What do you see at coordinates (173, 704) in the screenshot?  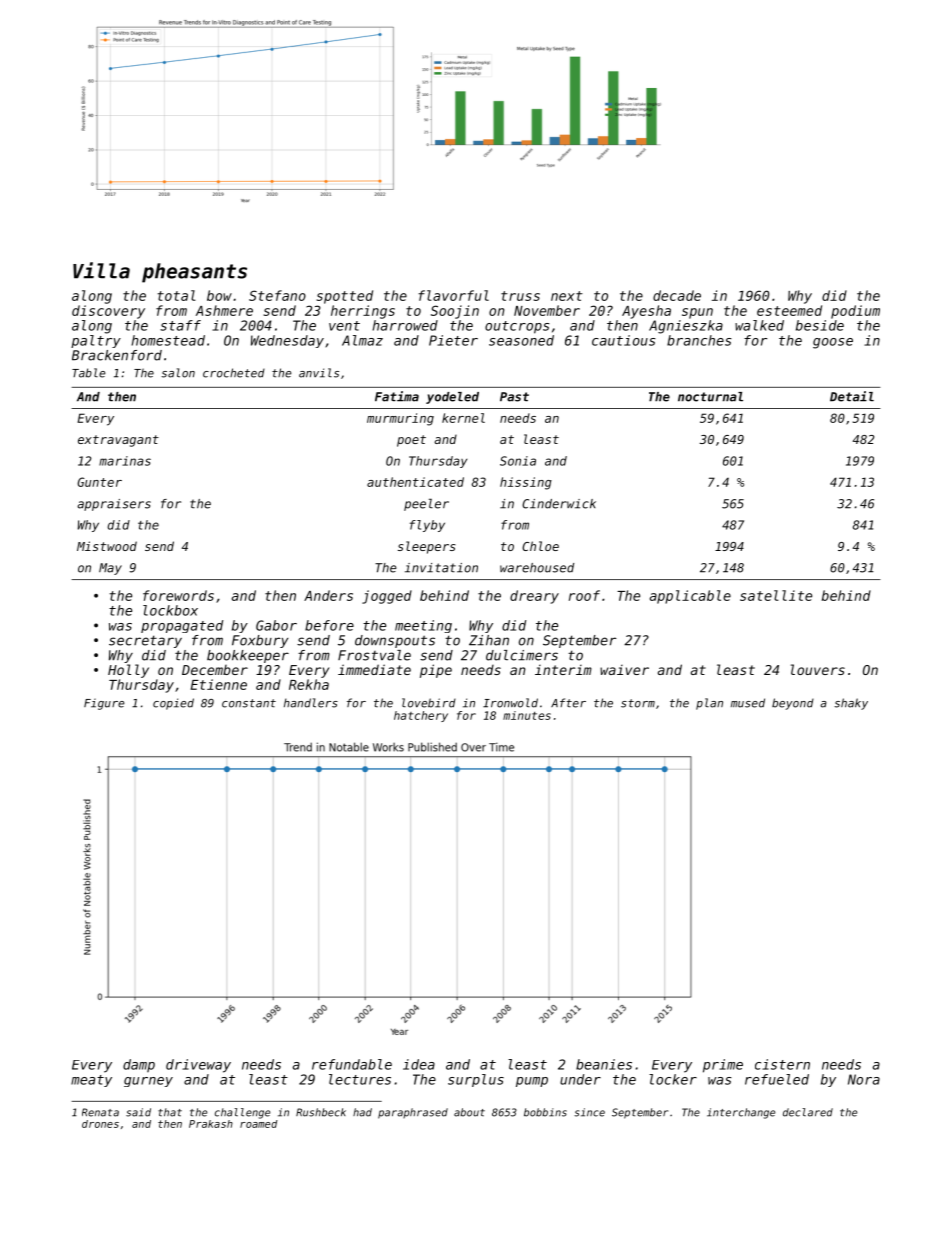 I see `copied` at bounding box center [173, 704].
